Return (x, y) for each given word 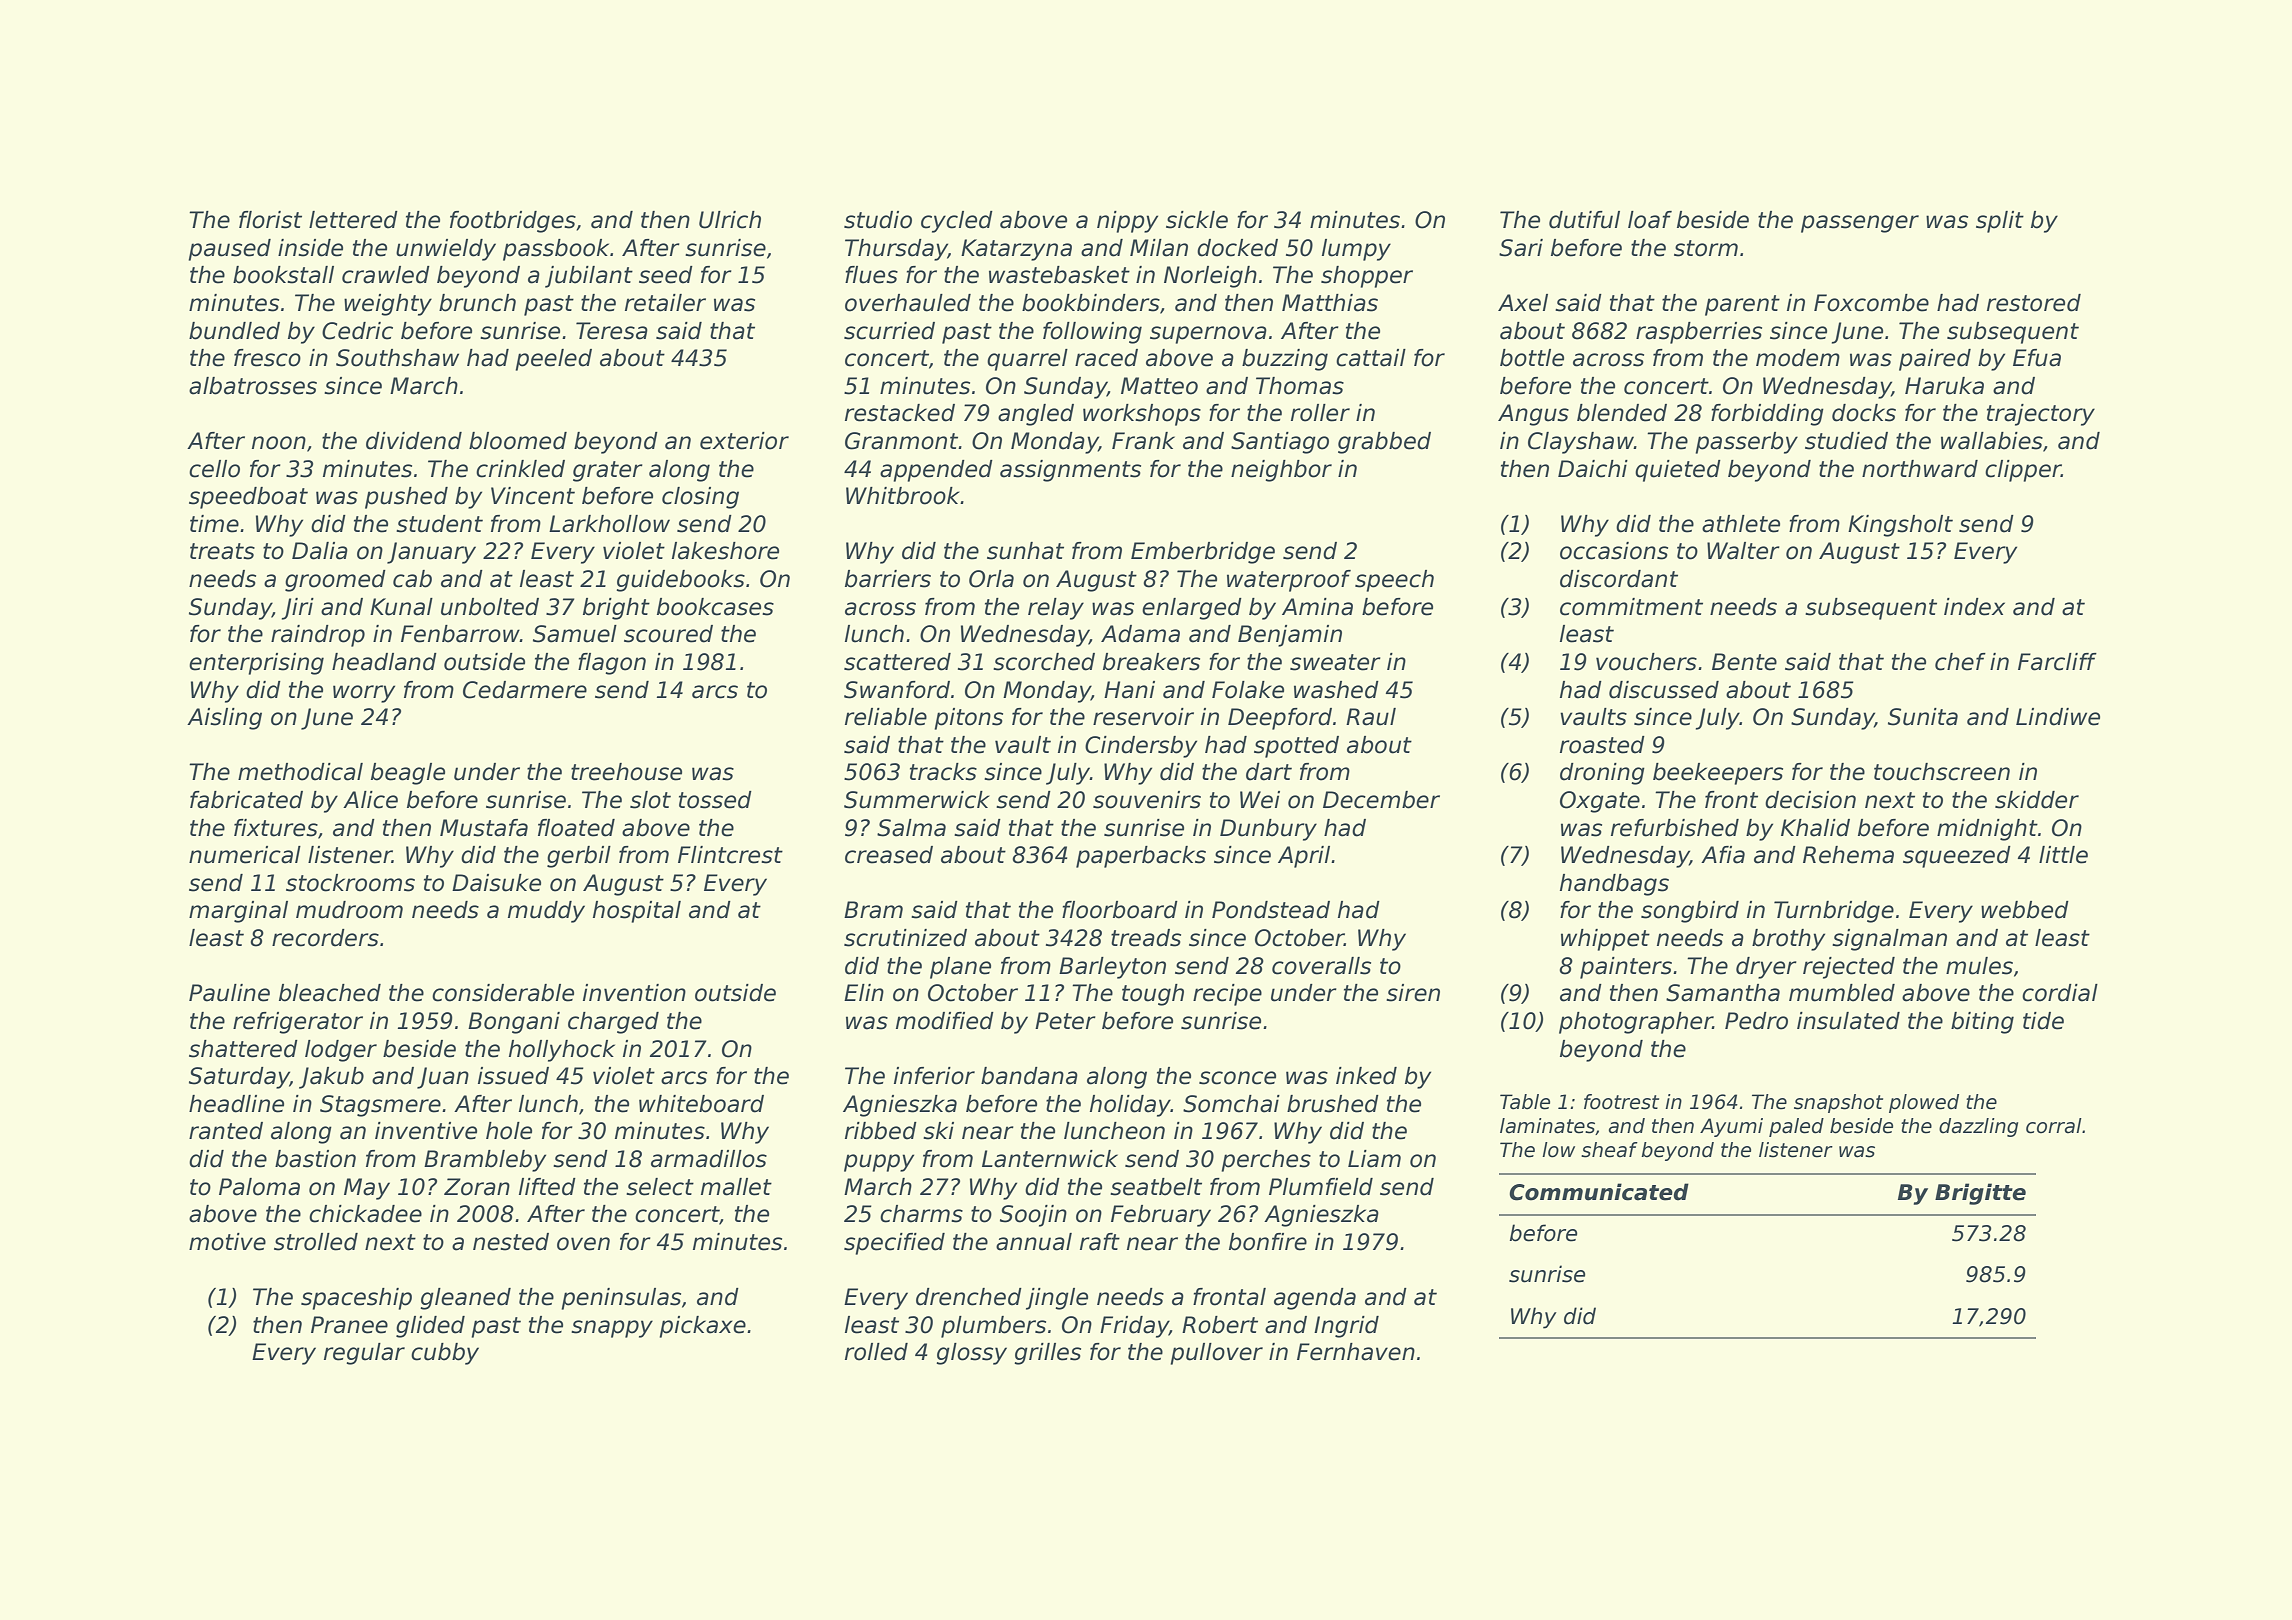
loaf (1650, 220)
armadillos (709, 1159)
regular (364, 1354)
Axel (1523, 303)
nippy (1127, 222)
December (1381, 800)
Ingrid (1346, 1327)
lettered (353, 220)
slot (650, 800)
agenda (1315, 1299)
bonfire (1268, 1242)
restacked (900, 413)
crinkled (520, 469)
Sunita (1923, 717)
